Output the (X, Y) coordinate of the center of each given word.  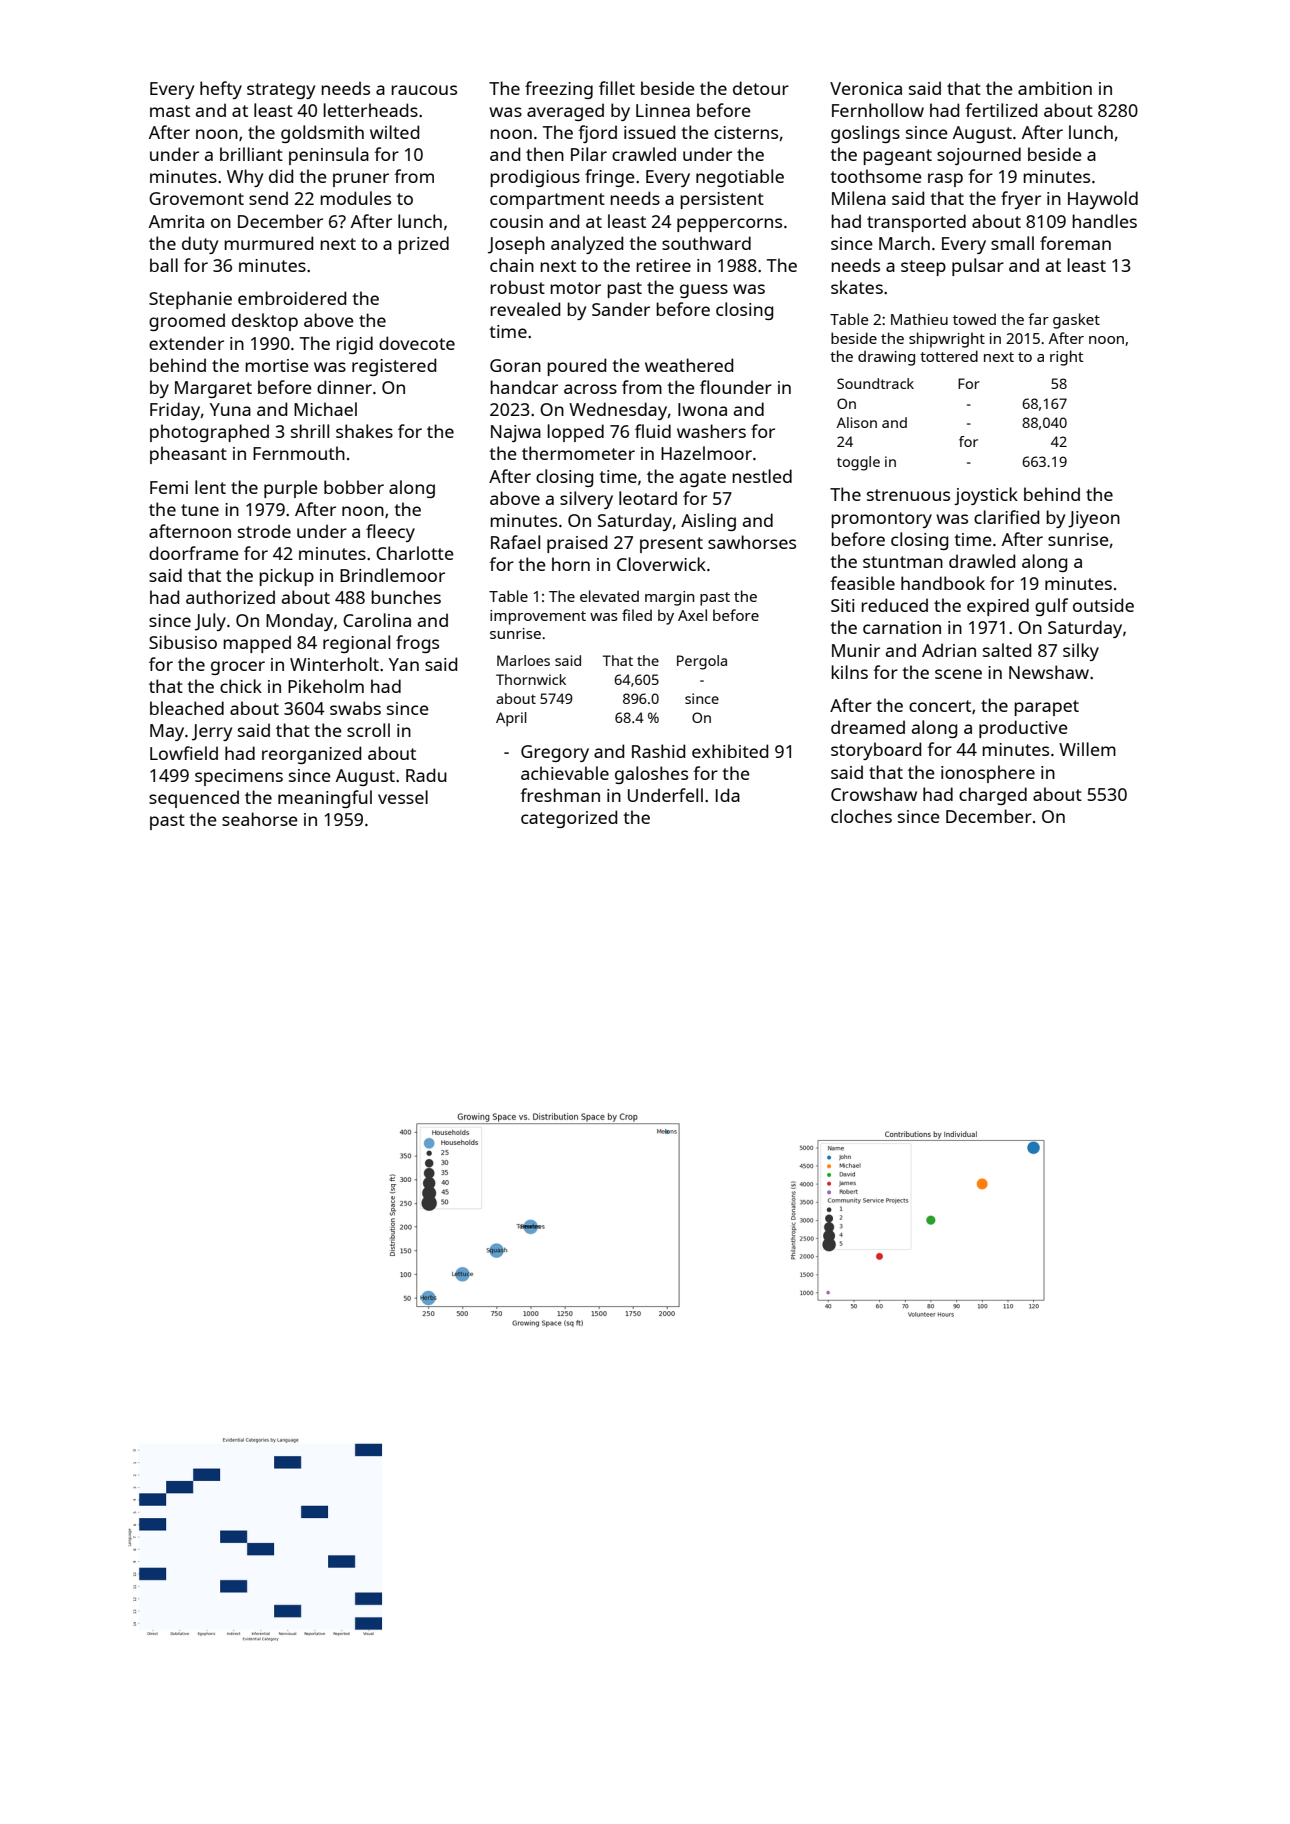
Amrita (176, 221)
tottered (949, 356)
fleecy (390, 533)
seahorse (260, 819)
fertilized (1001, 110)
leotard (648, 498)
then (545, 154)
